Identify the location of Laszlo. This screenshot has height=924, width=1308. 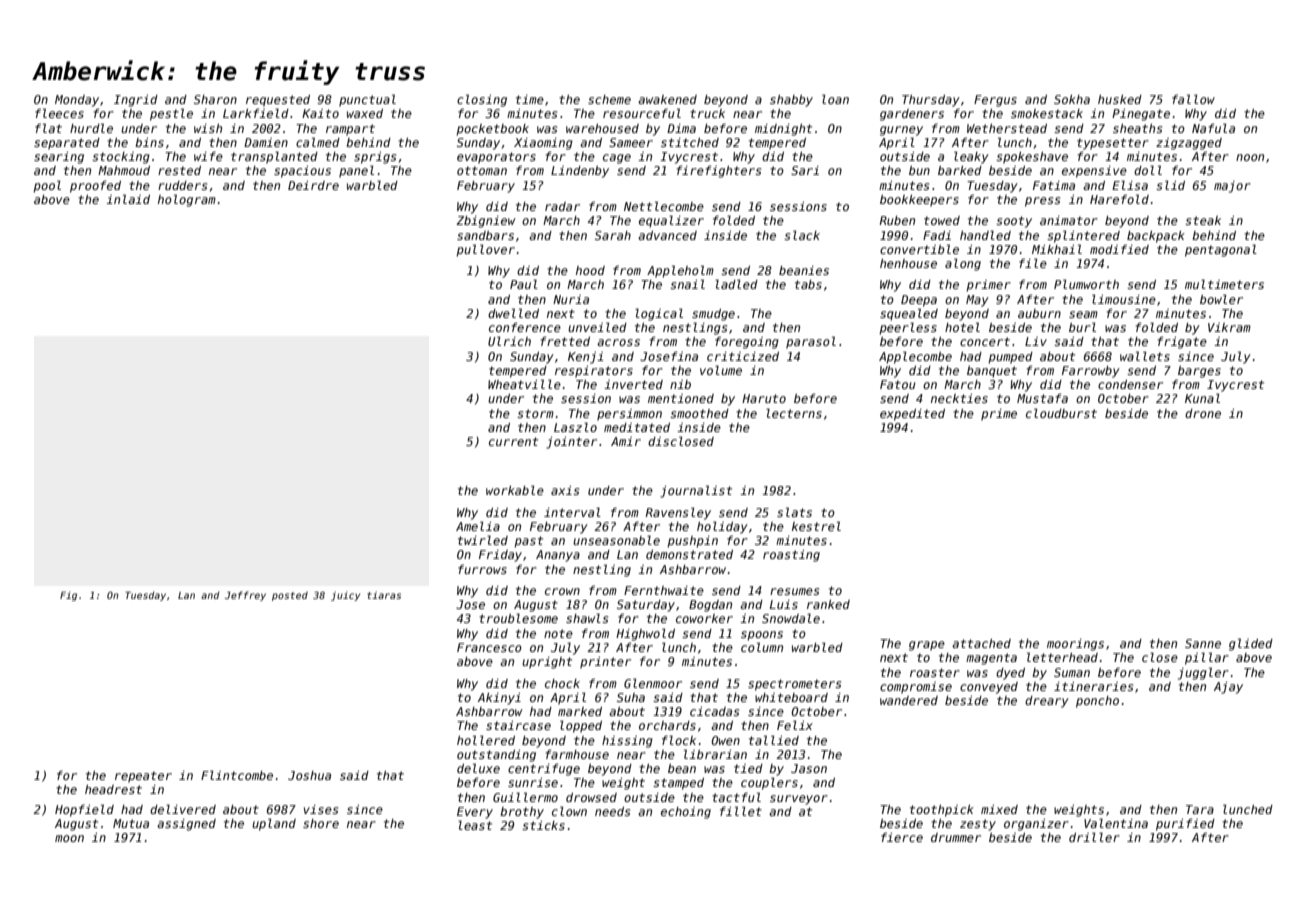
(575, 427).
